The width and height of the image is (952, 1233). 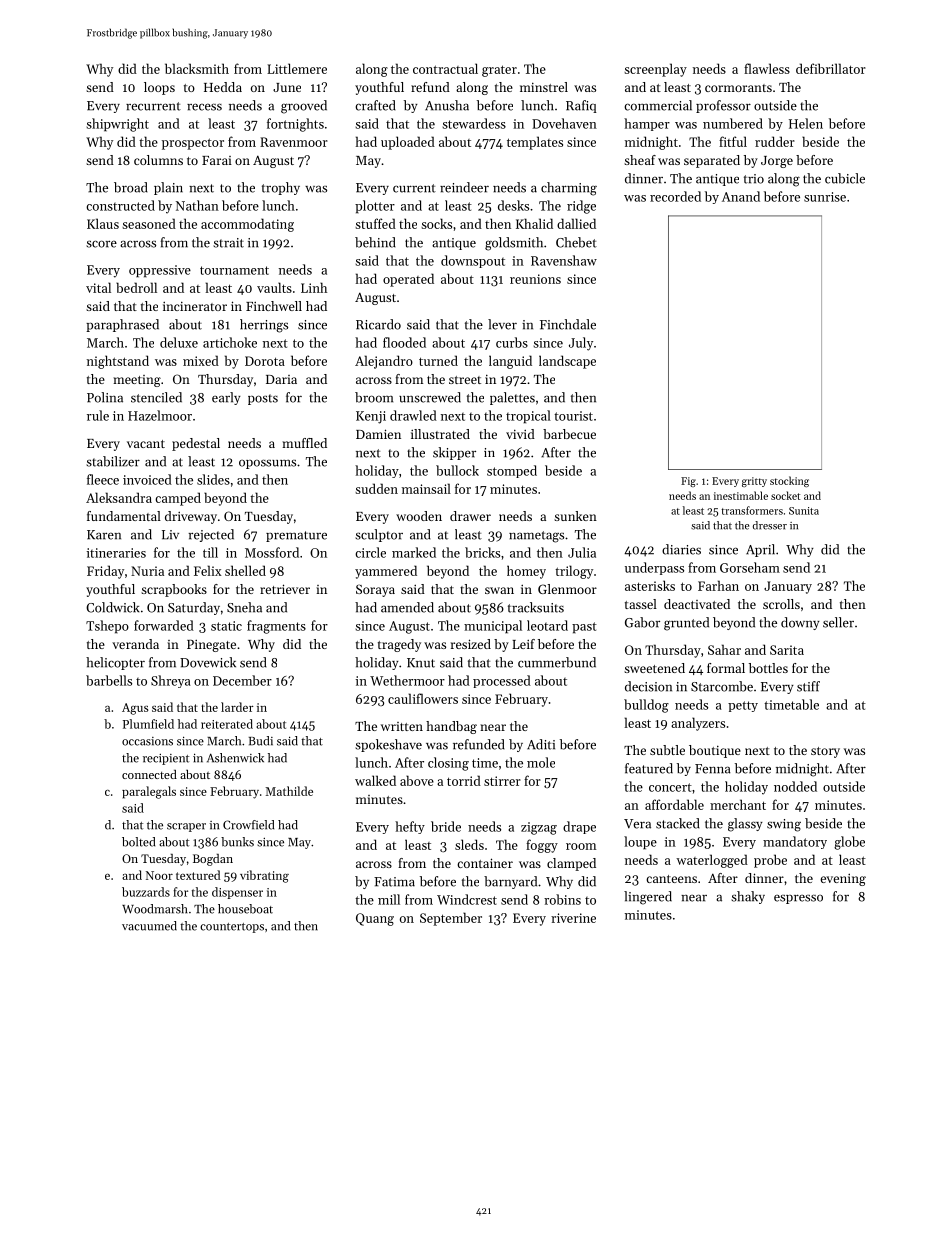 I want to click on contractual, so click(x=445, y=68).
